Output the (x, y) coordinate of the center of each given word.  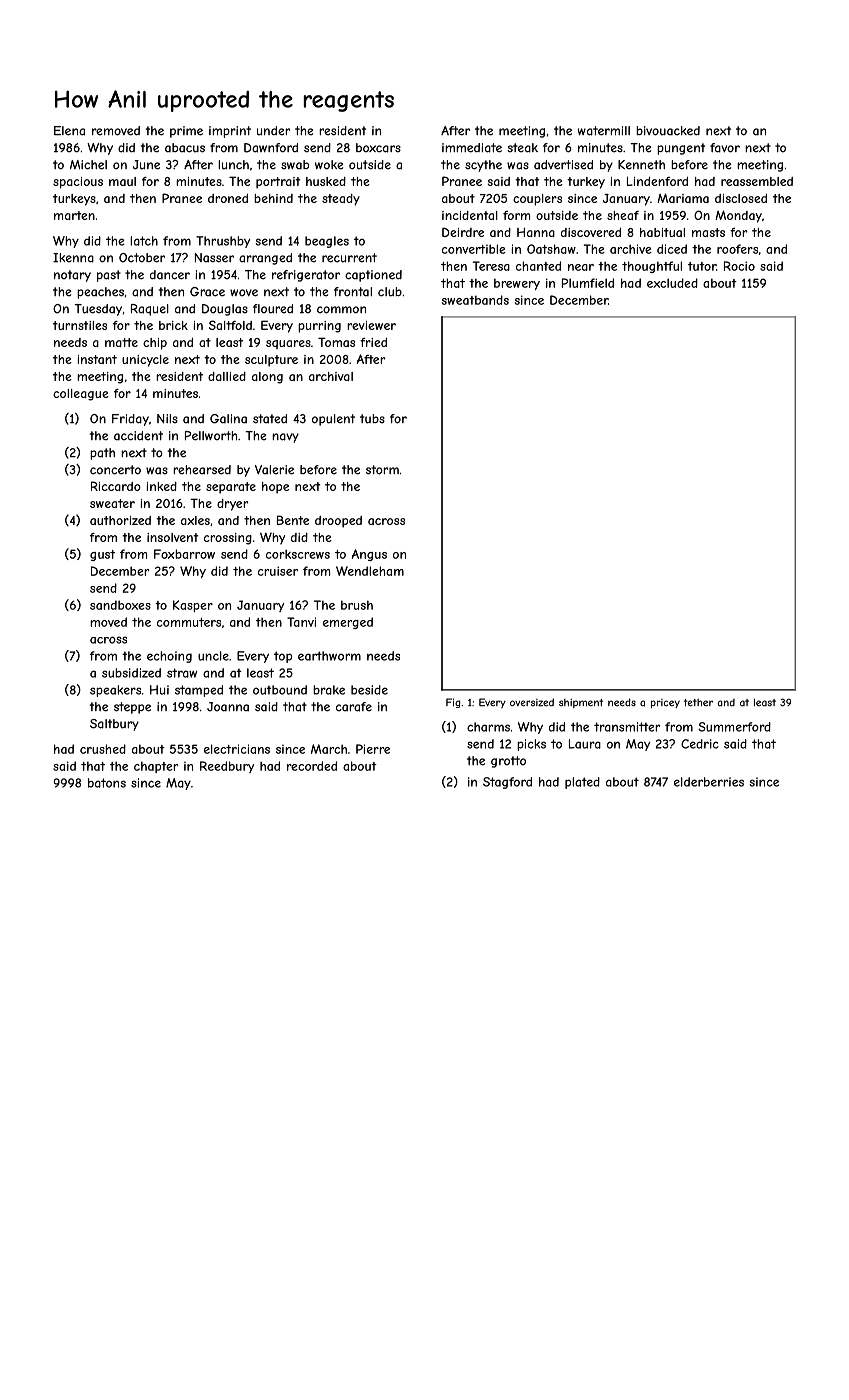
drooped (338, 522)
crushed (103, 749)
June (146, 165)
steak (522, 148)
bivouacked (668, 131)
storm (382, 470)
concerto (115, 470)
